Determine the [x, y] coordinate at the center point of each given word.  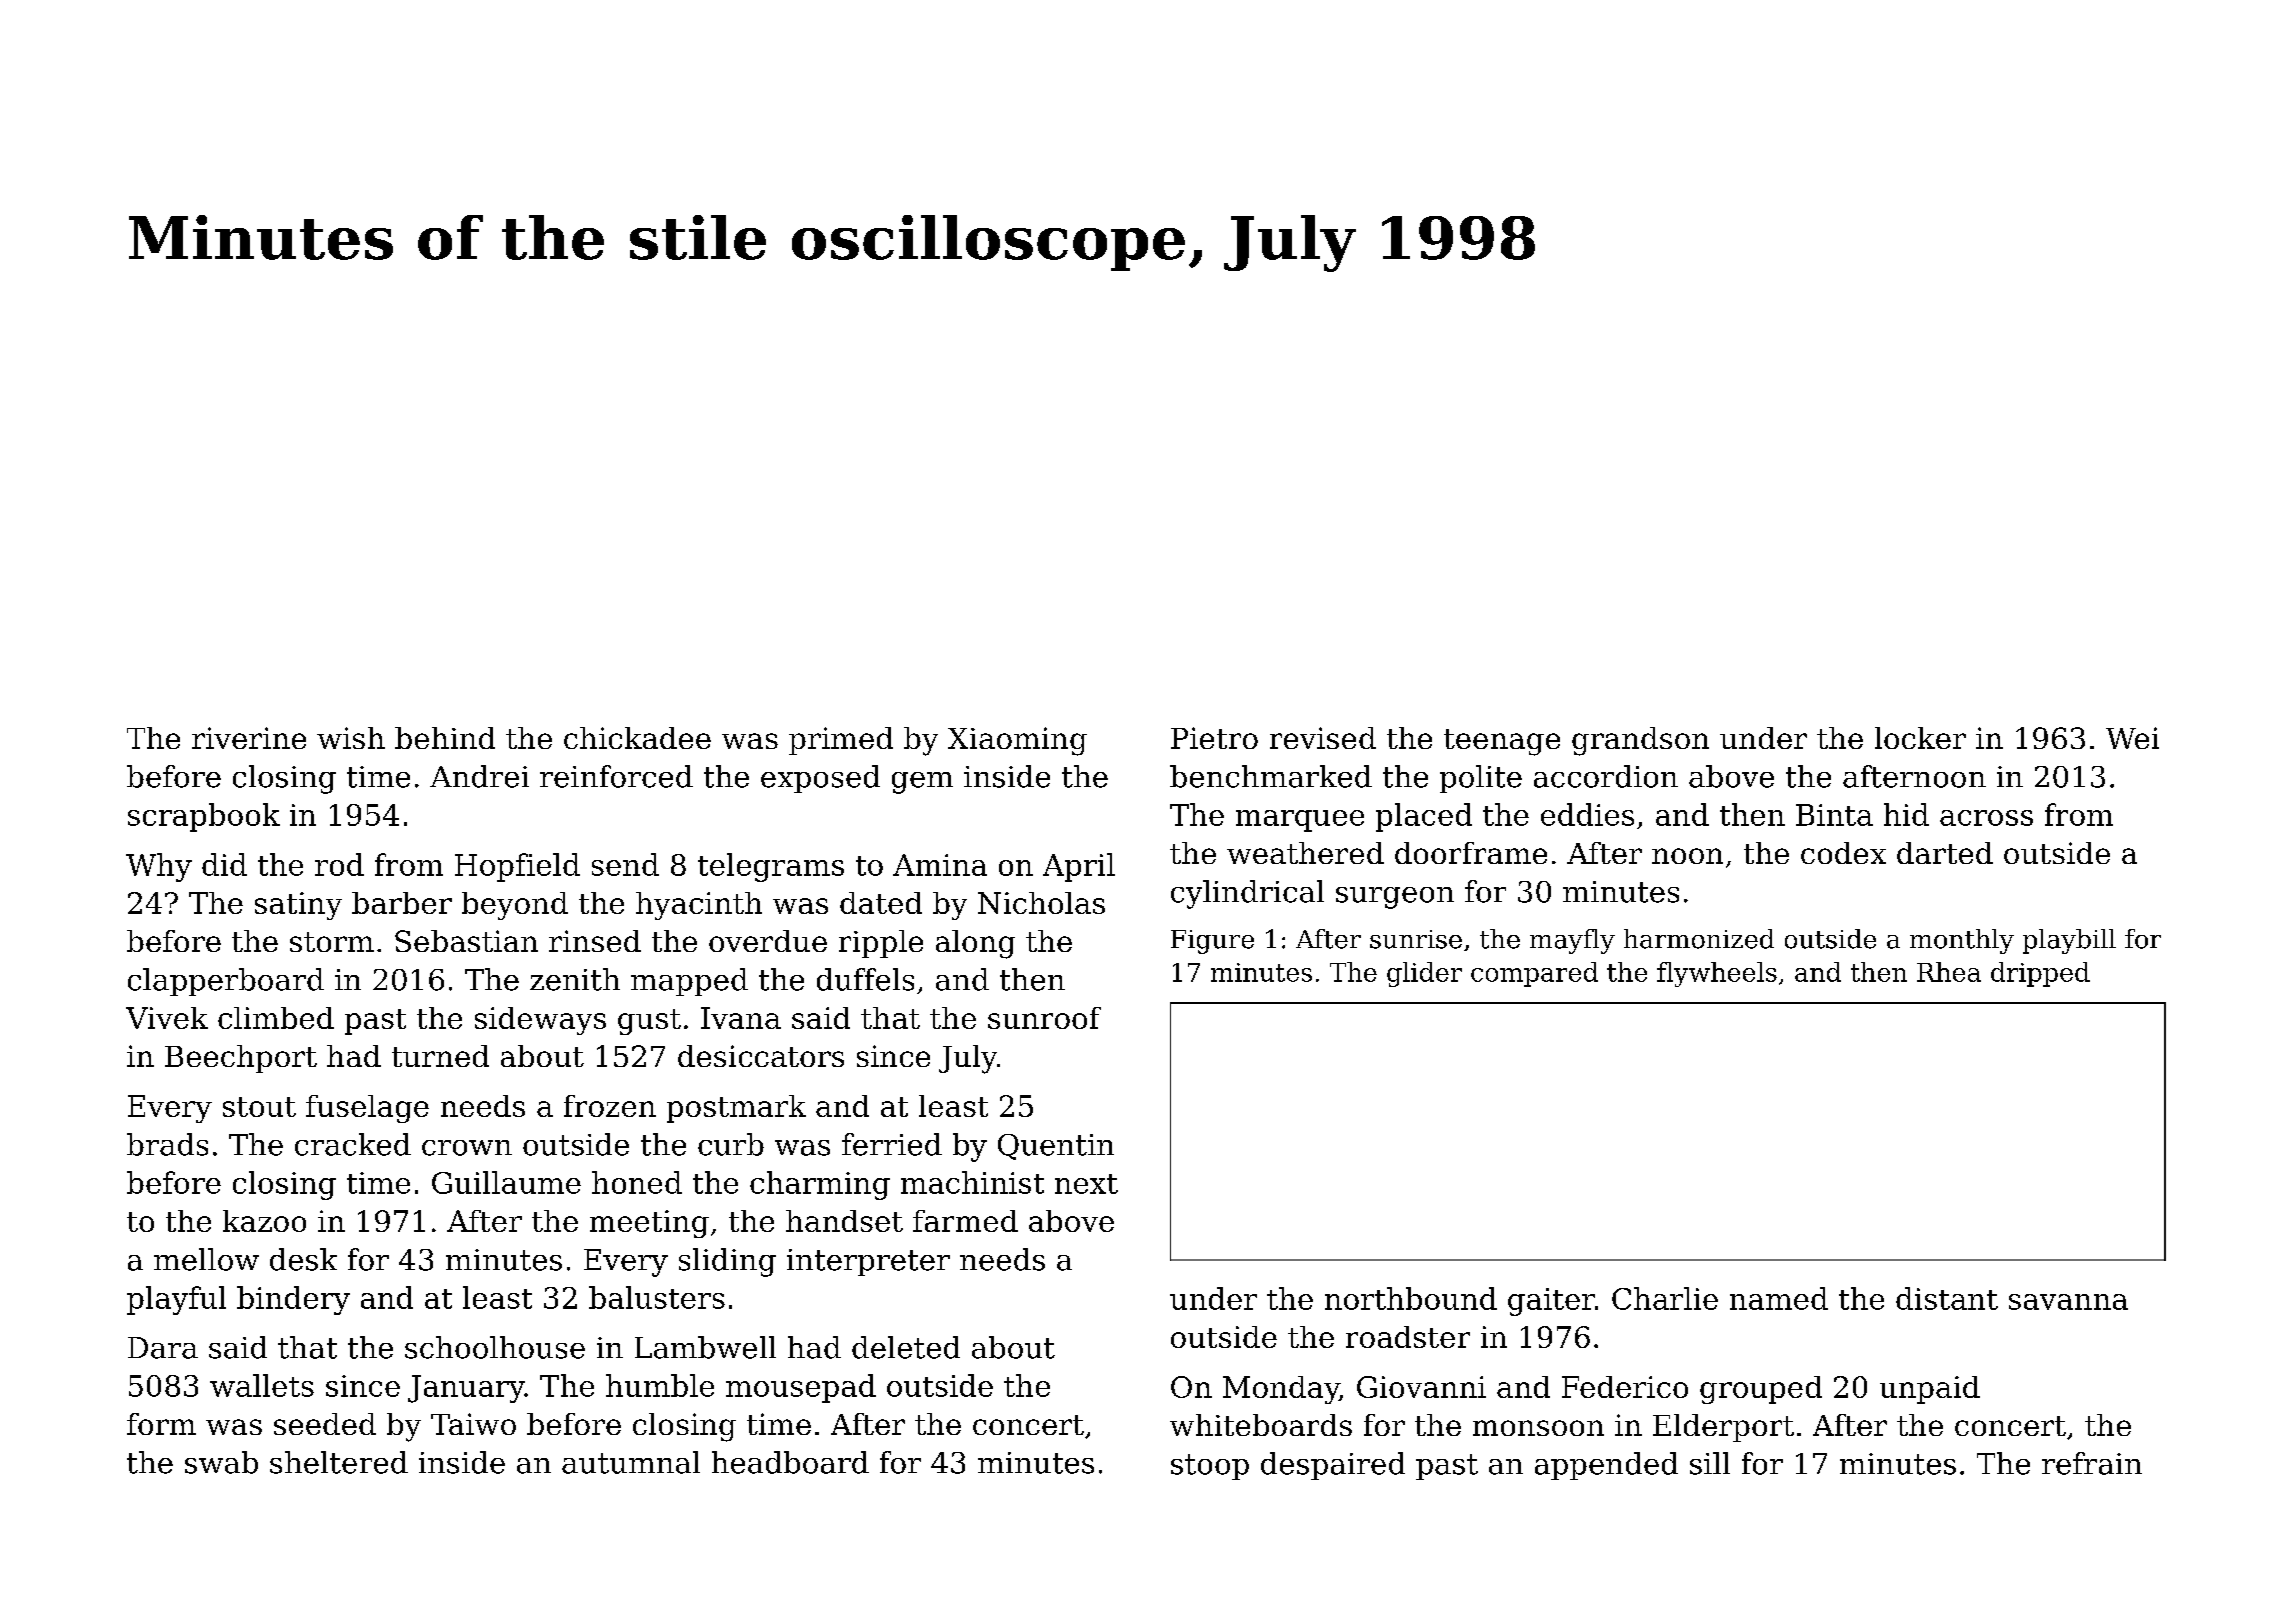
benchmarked [1271, 776]
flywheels [1717, 974]
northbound [1411, 1298]
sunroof [1044, 1018]
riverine [249, 738]
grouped [1761, 1390]
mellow [206, 1259]
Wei [2132, 738]
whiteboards [1261, 1425]
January [466, 1389]
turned [440, 1056]
